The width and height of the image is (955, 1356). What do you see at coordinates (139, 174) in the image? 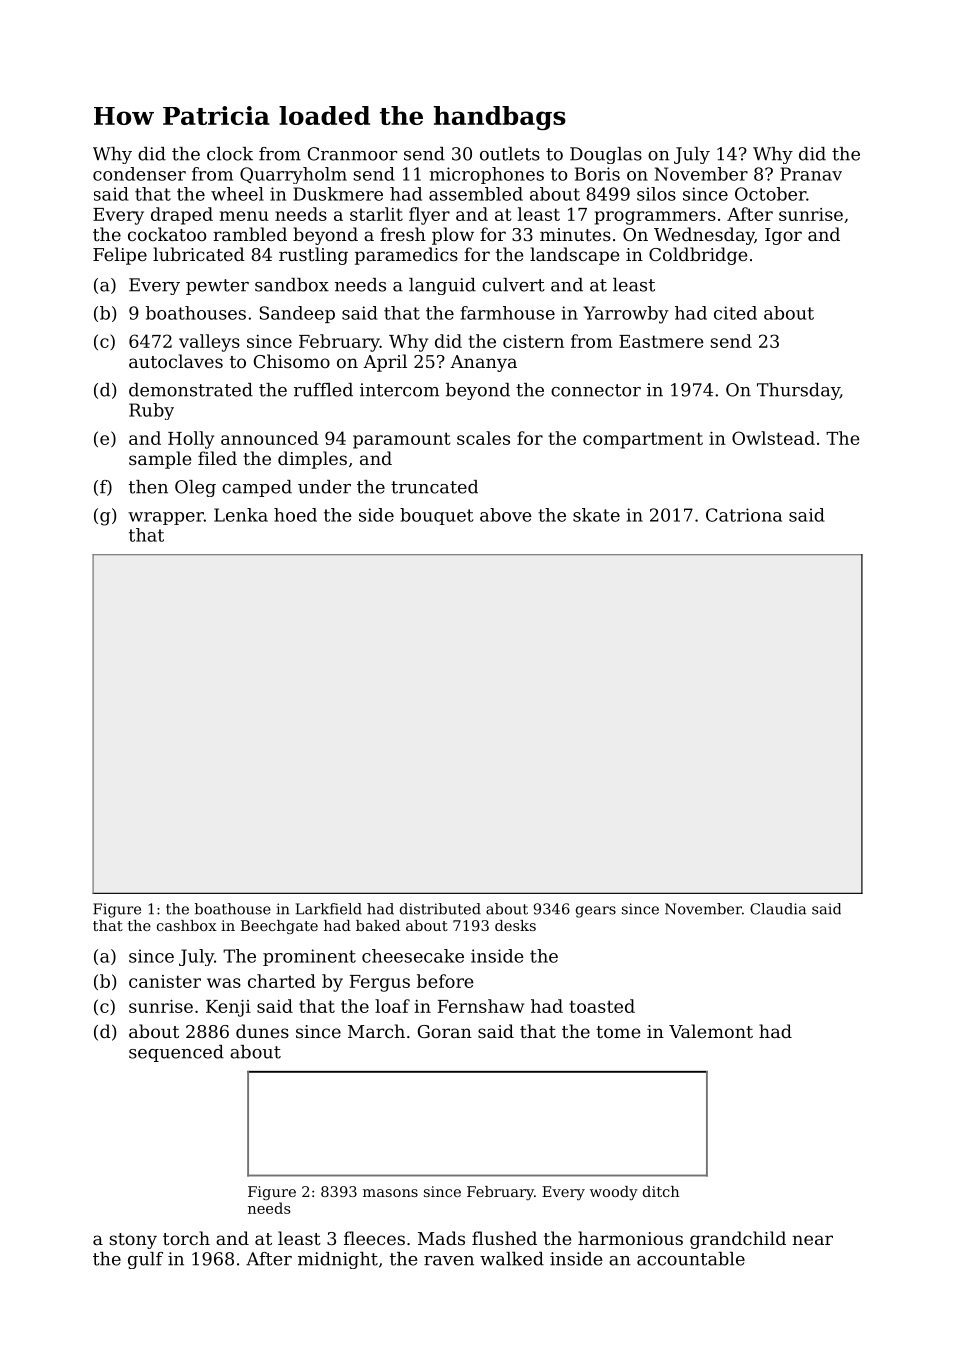
I see `condenser` at bounding box center [139, 174].
